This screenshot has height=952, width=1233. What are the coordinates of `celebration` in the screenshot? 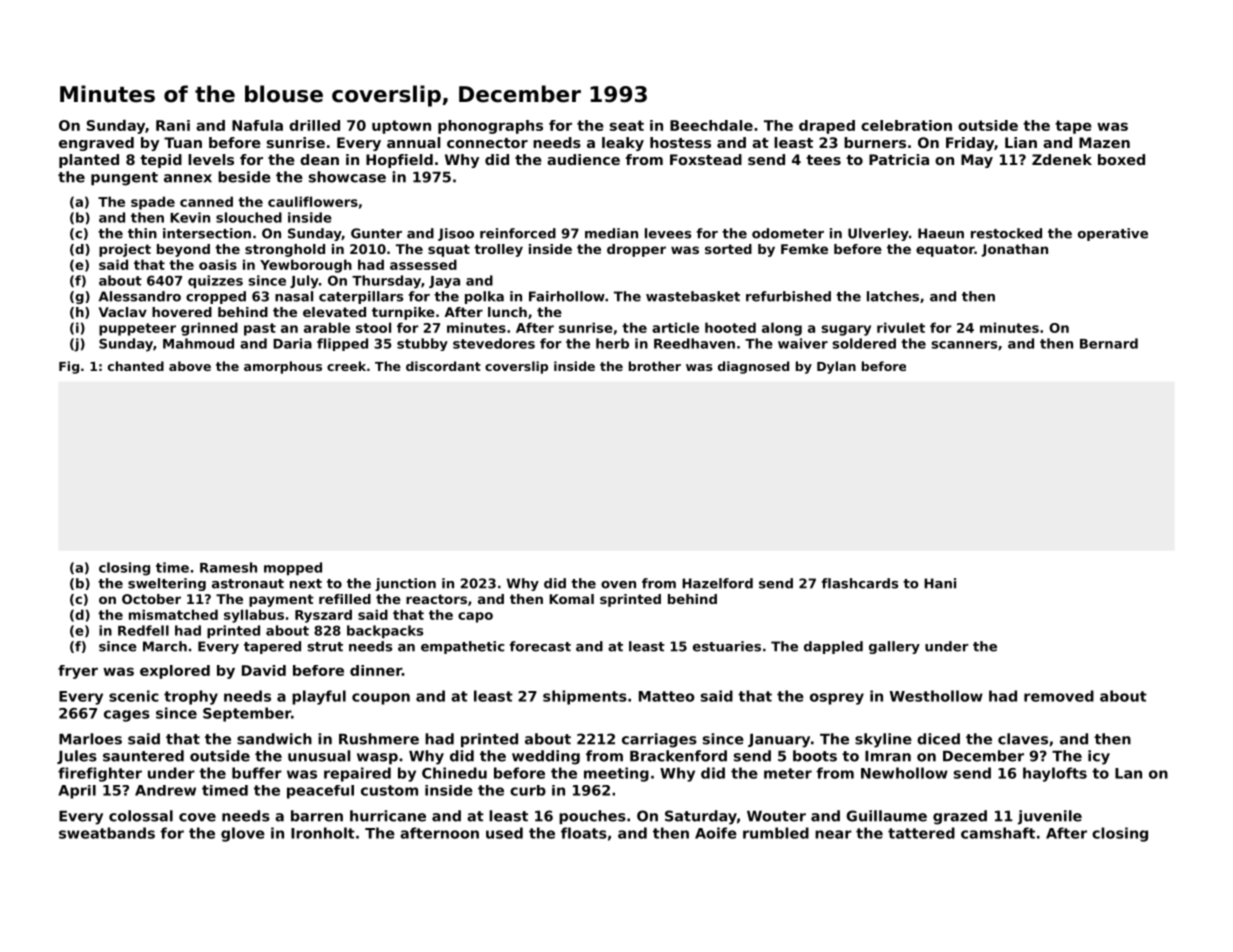 It's located at (906, 125).
